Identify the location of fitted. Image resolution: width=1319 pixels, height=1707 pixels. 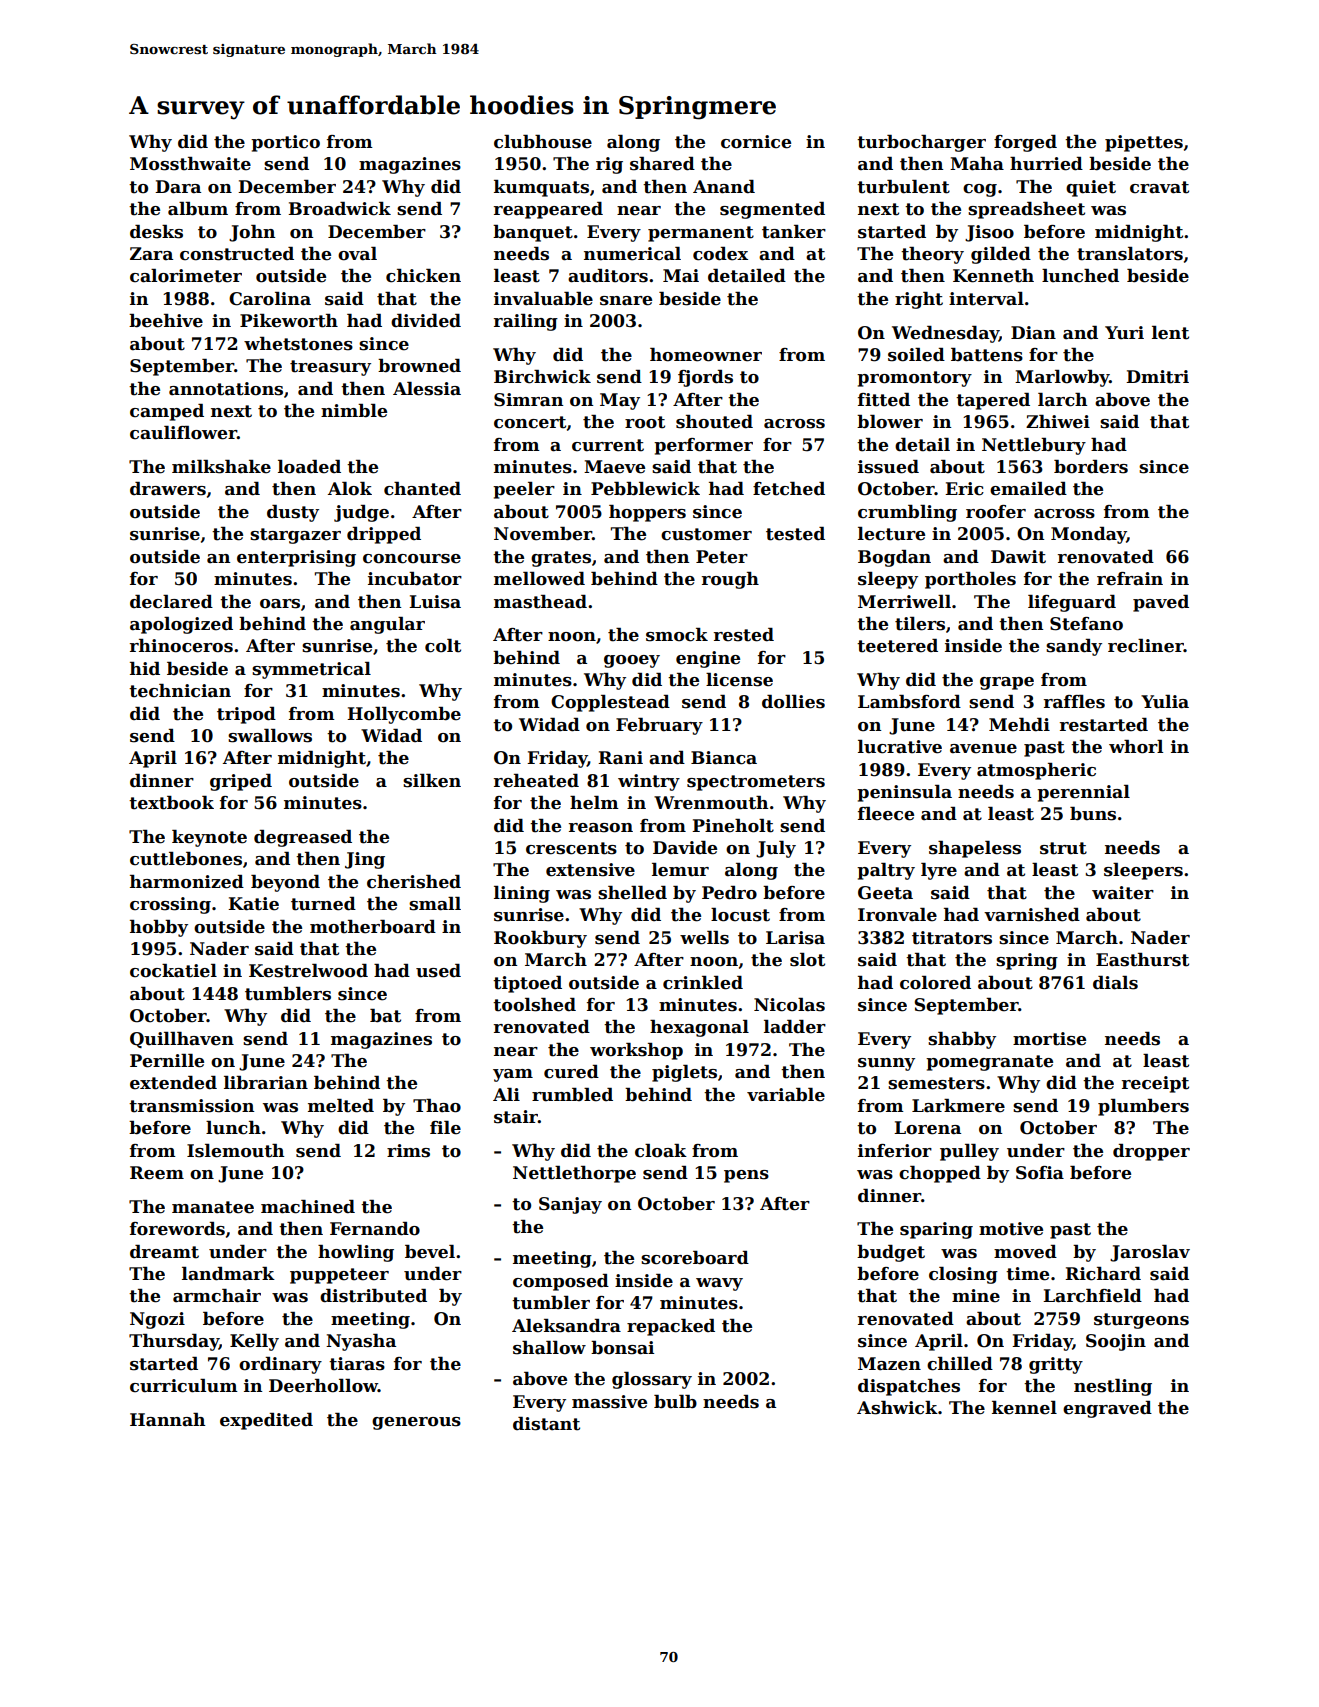
(884, 400).
